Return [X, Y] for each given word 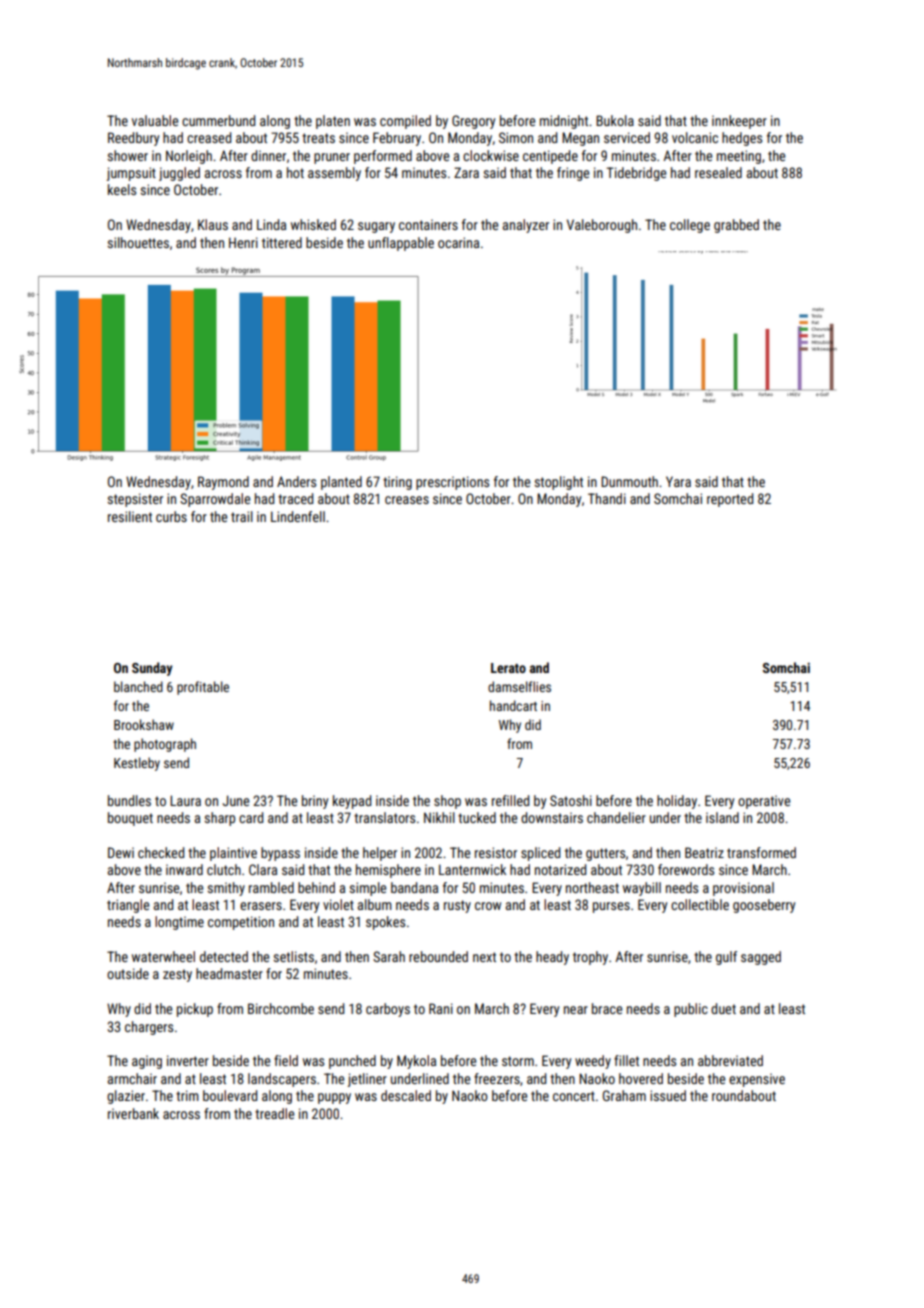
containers [428, 224]
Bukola [615, 120]
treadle [274, 1113]
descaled [406, 1095]
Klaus [213, 224]
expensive [757, 1080]
